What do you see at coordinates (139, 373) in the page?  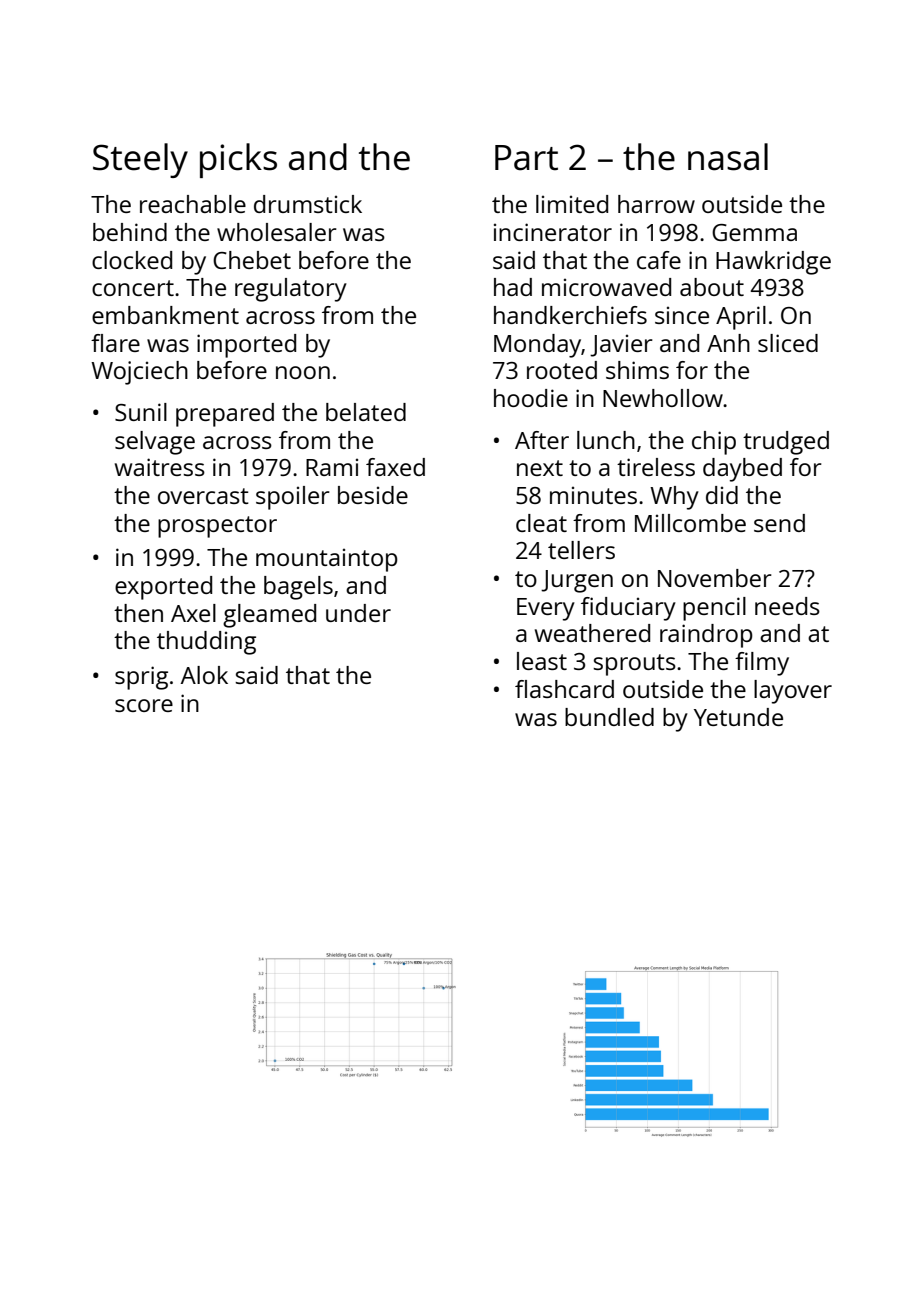 I see `Wojciech` at bounding box center [139, 373].
